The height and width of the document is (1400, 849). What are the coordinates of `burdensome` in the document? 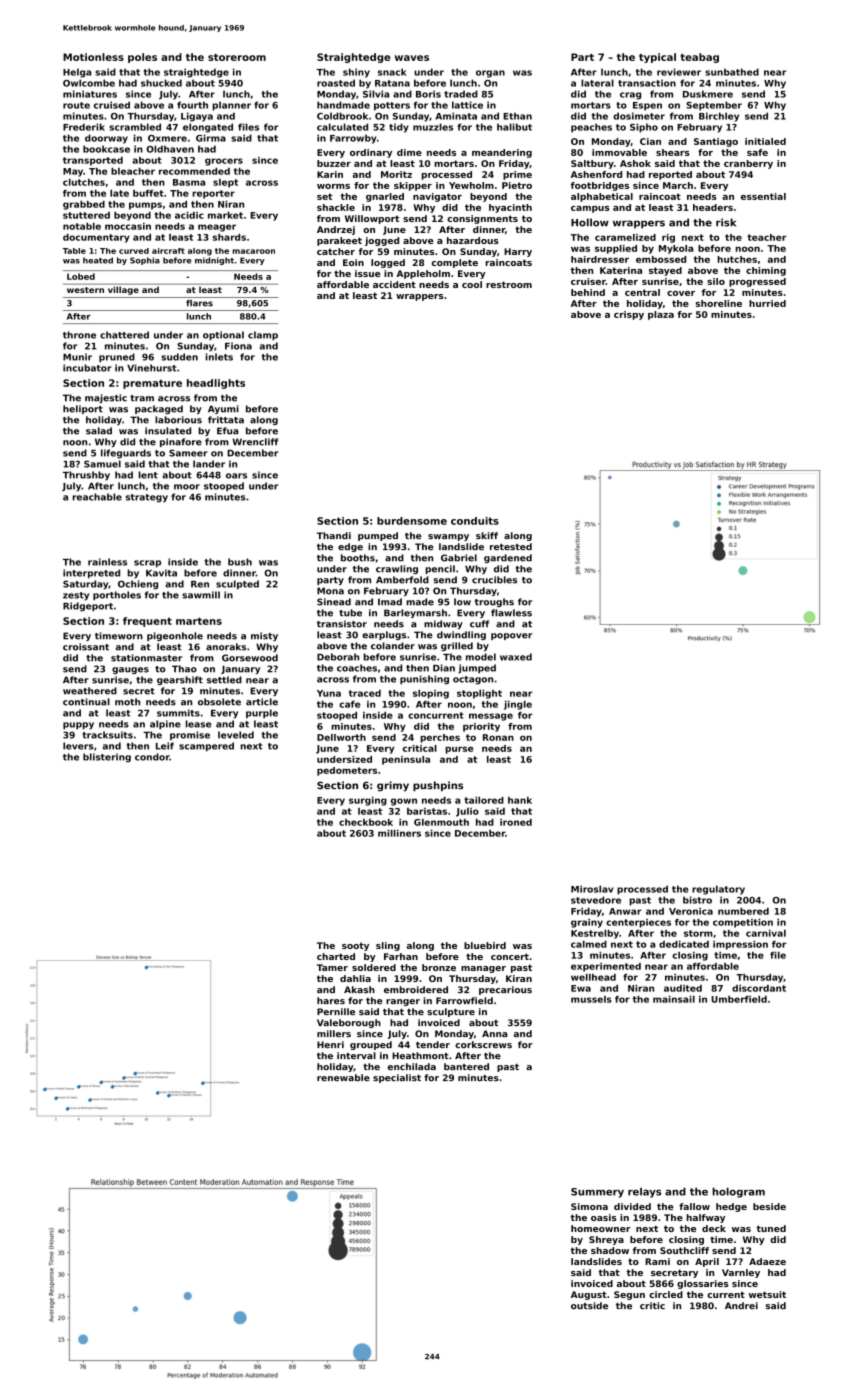 It's located at (412, 521).
